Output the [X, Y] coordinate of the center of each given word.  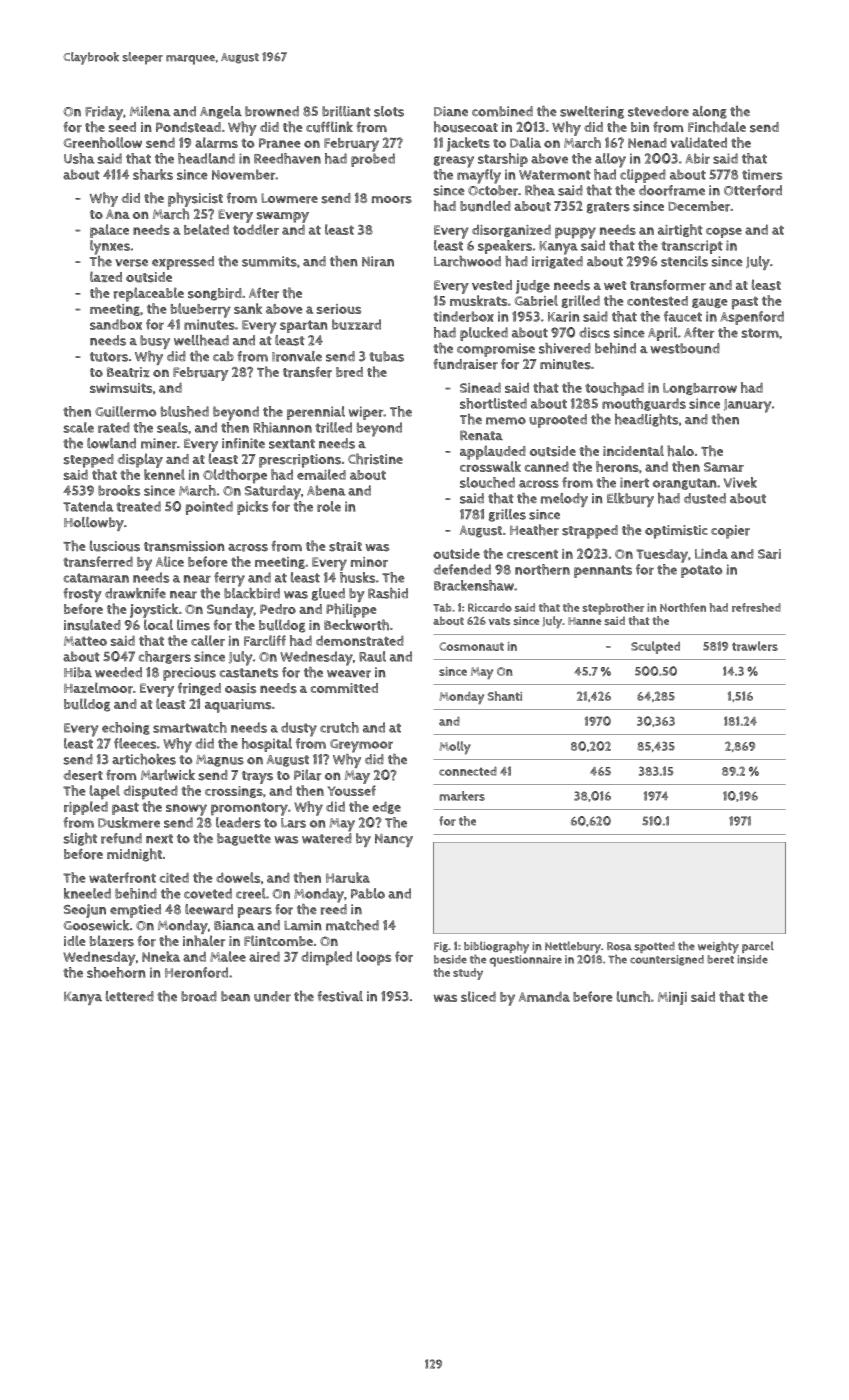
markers [462, 796]
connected [468, 771]
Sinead [480, 387]
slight [80, 839]
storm [760, 333]
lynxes [110, 247]
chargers [165, 657]
